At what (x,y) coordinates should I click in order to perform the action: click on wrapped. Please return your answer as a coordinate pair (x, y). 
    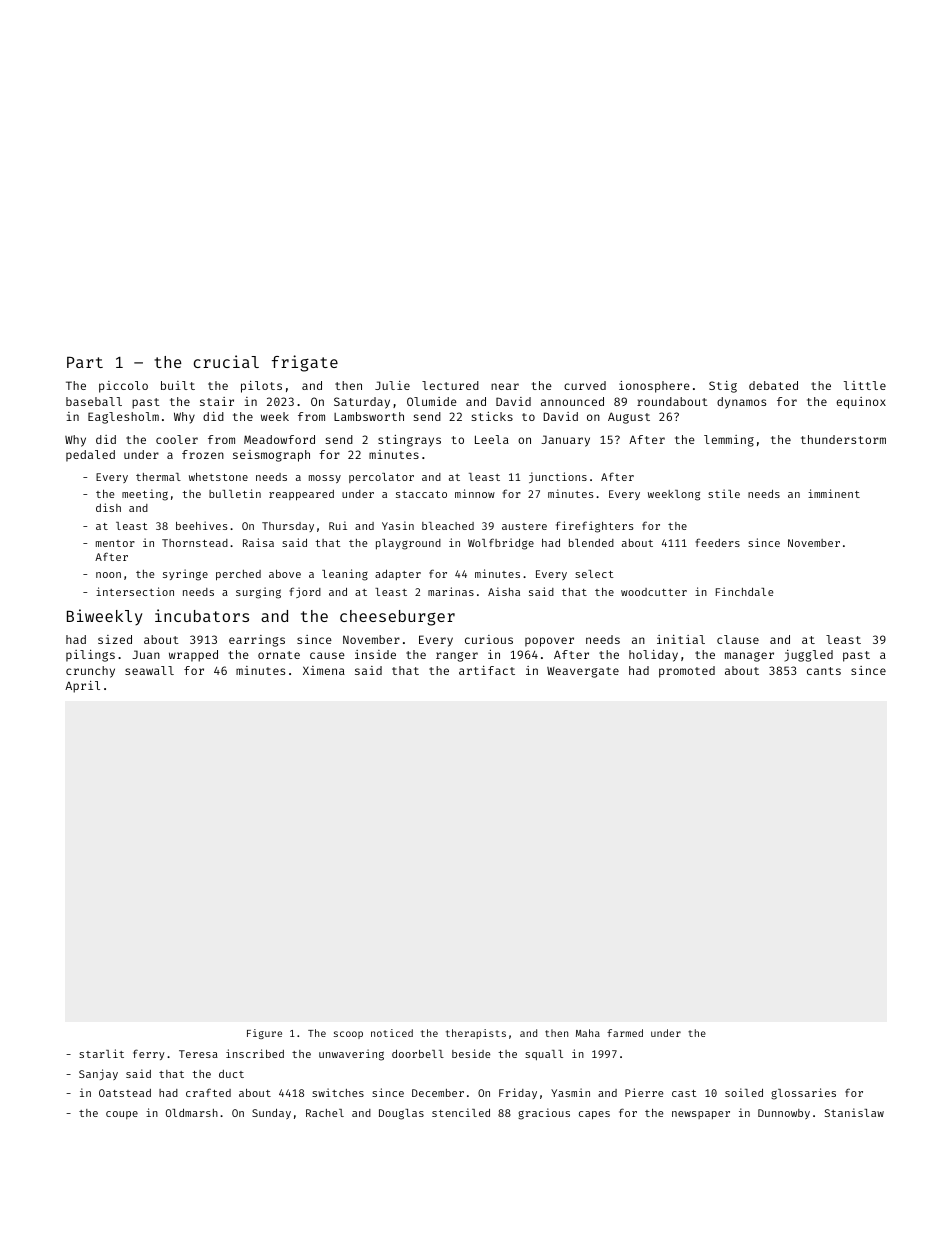
    Looking at the image, I should click on (193, 656).
